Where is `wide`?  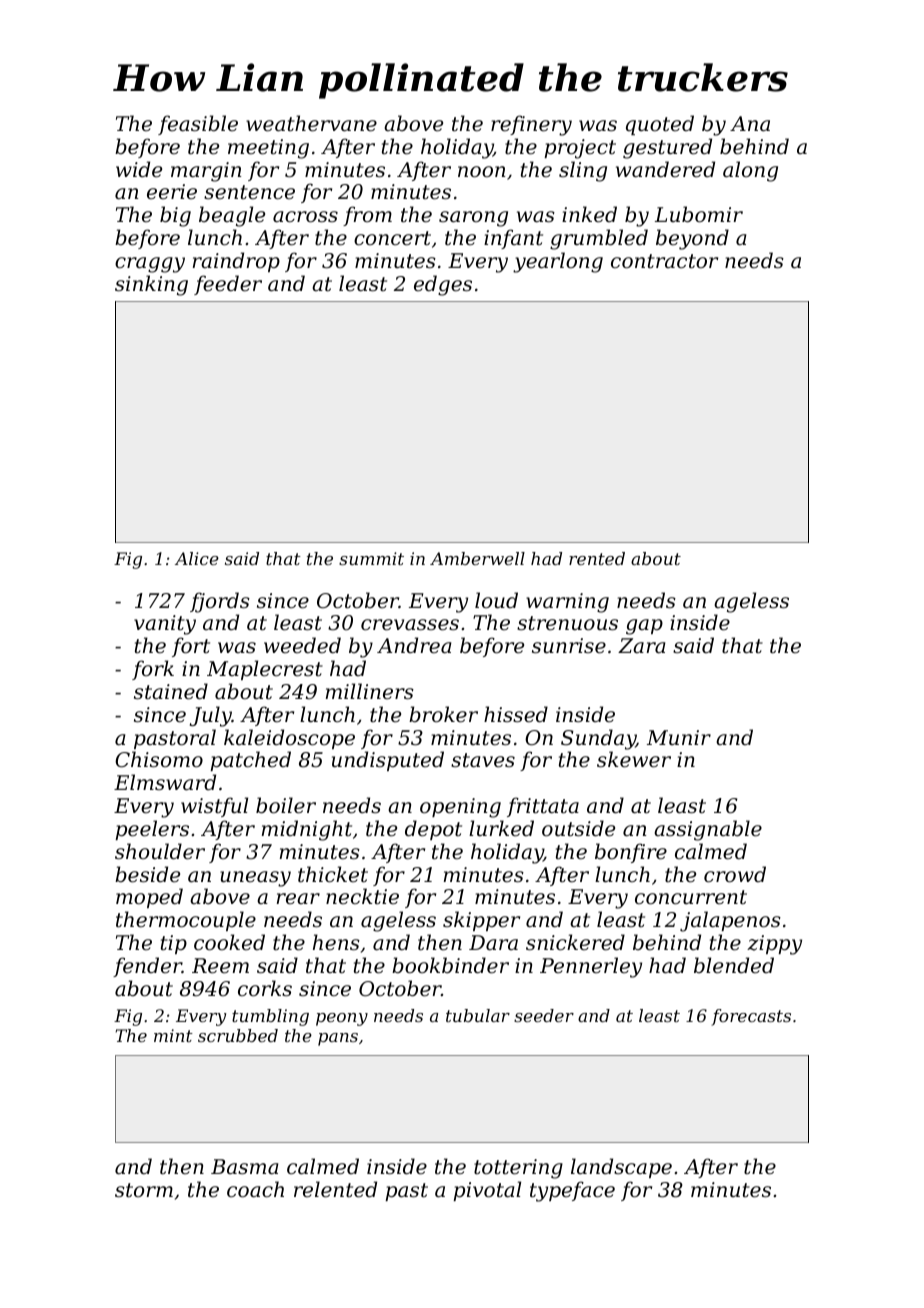 wide is located at coordinates (139, 169).
